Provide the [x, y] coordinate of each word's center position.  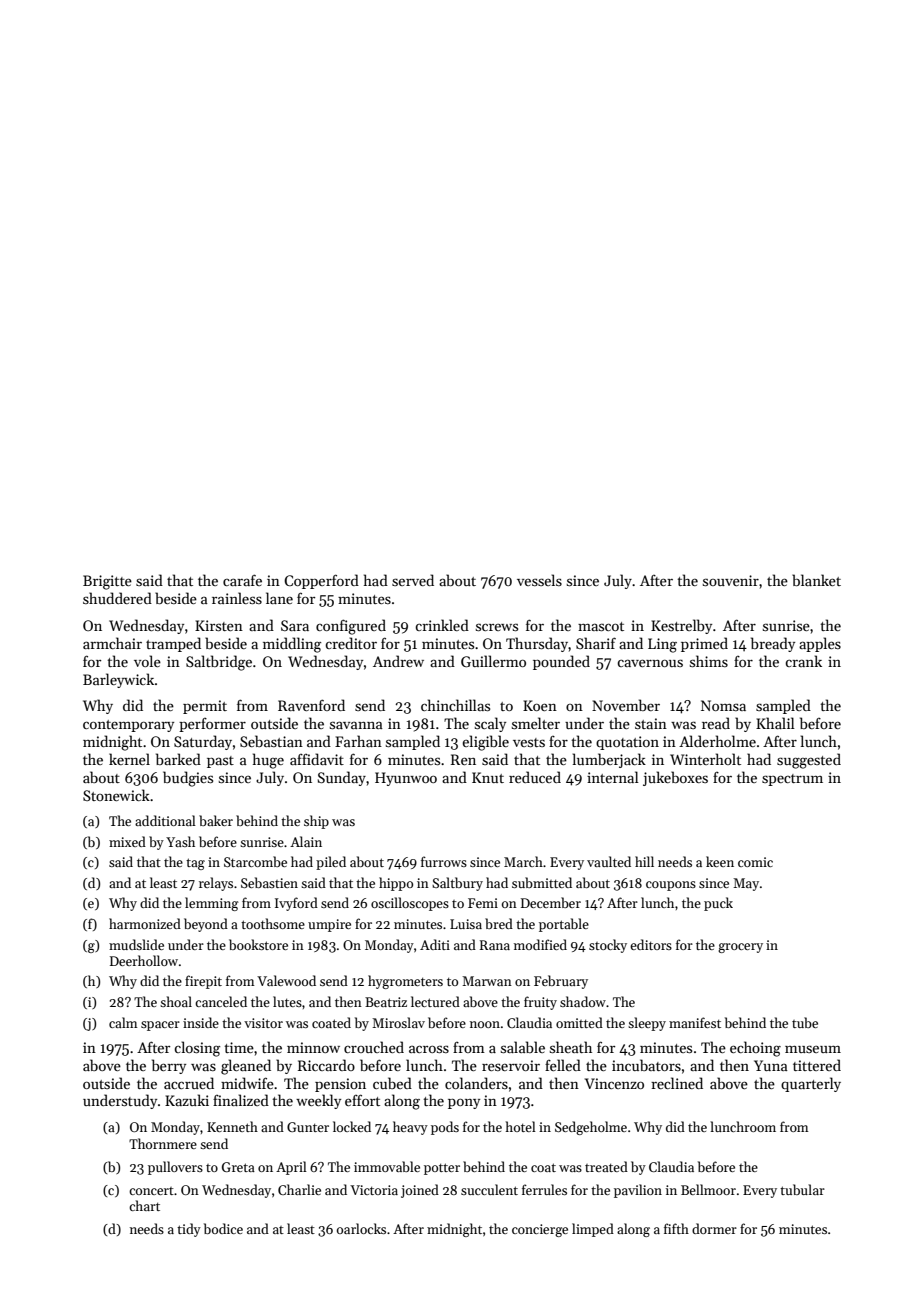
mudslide [136, 944]
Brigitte [107, 582]
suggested [809, 761]
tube [805, 1022]
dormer [714, 1228]
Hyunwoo [406, 779]
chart [144, 1205]
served [413, 580]
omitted [579, 1022]
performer [212, 725]
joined [420, 1191]
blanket [816, 580]
